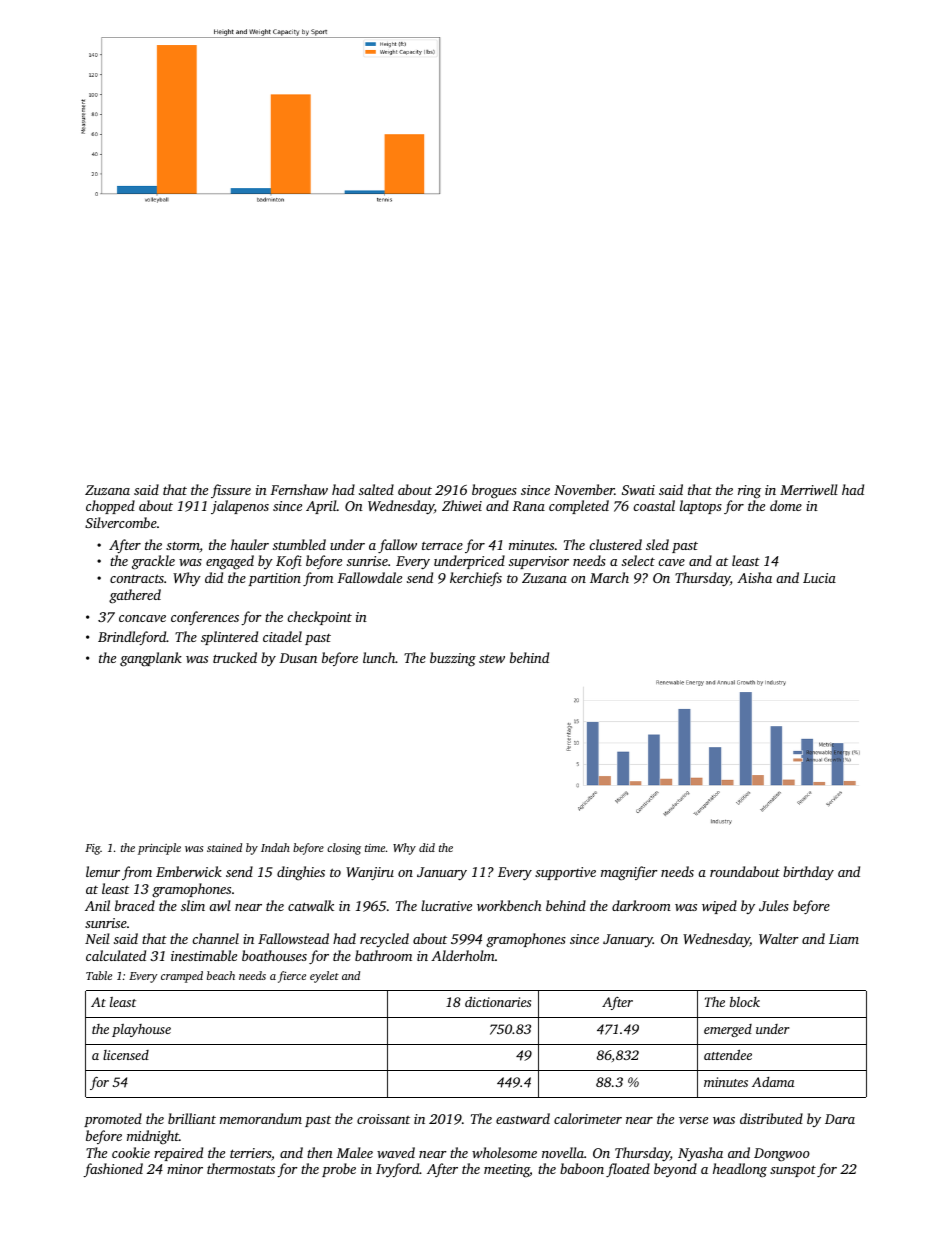 This screenshot has height=1233, width=952. What do you see at coordinates (476, 579) in the screenshot?
I see `kerchiefs` at bounding box center [476, 579].
